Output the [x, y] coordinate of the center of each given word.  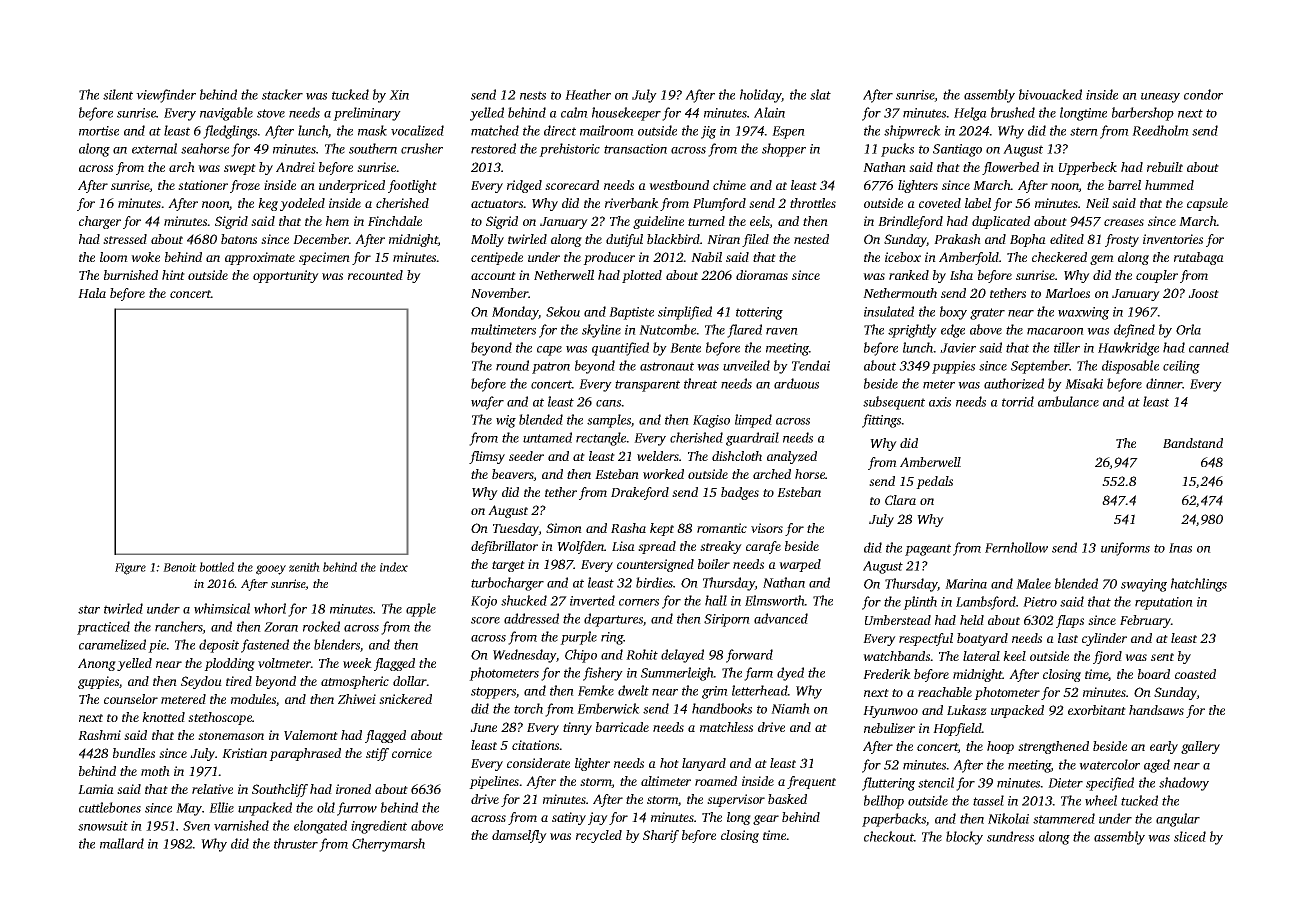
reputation [1164, 603]
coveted [940, 203]
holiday [761, 96]
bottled [217, 567]
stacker [282, 94]
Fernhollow [1016, 547]
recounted [375, 275]
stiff [377, 754]
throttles [813, 203]
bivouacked [1050, 94]
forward [749, 656]
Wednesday [525, 656]
